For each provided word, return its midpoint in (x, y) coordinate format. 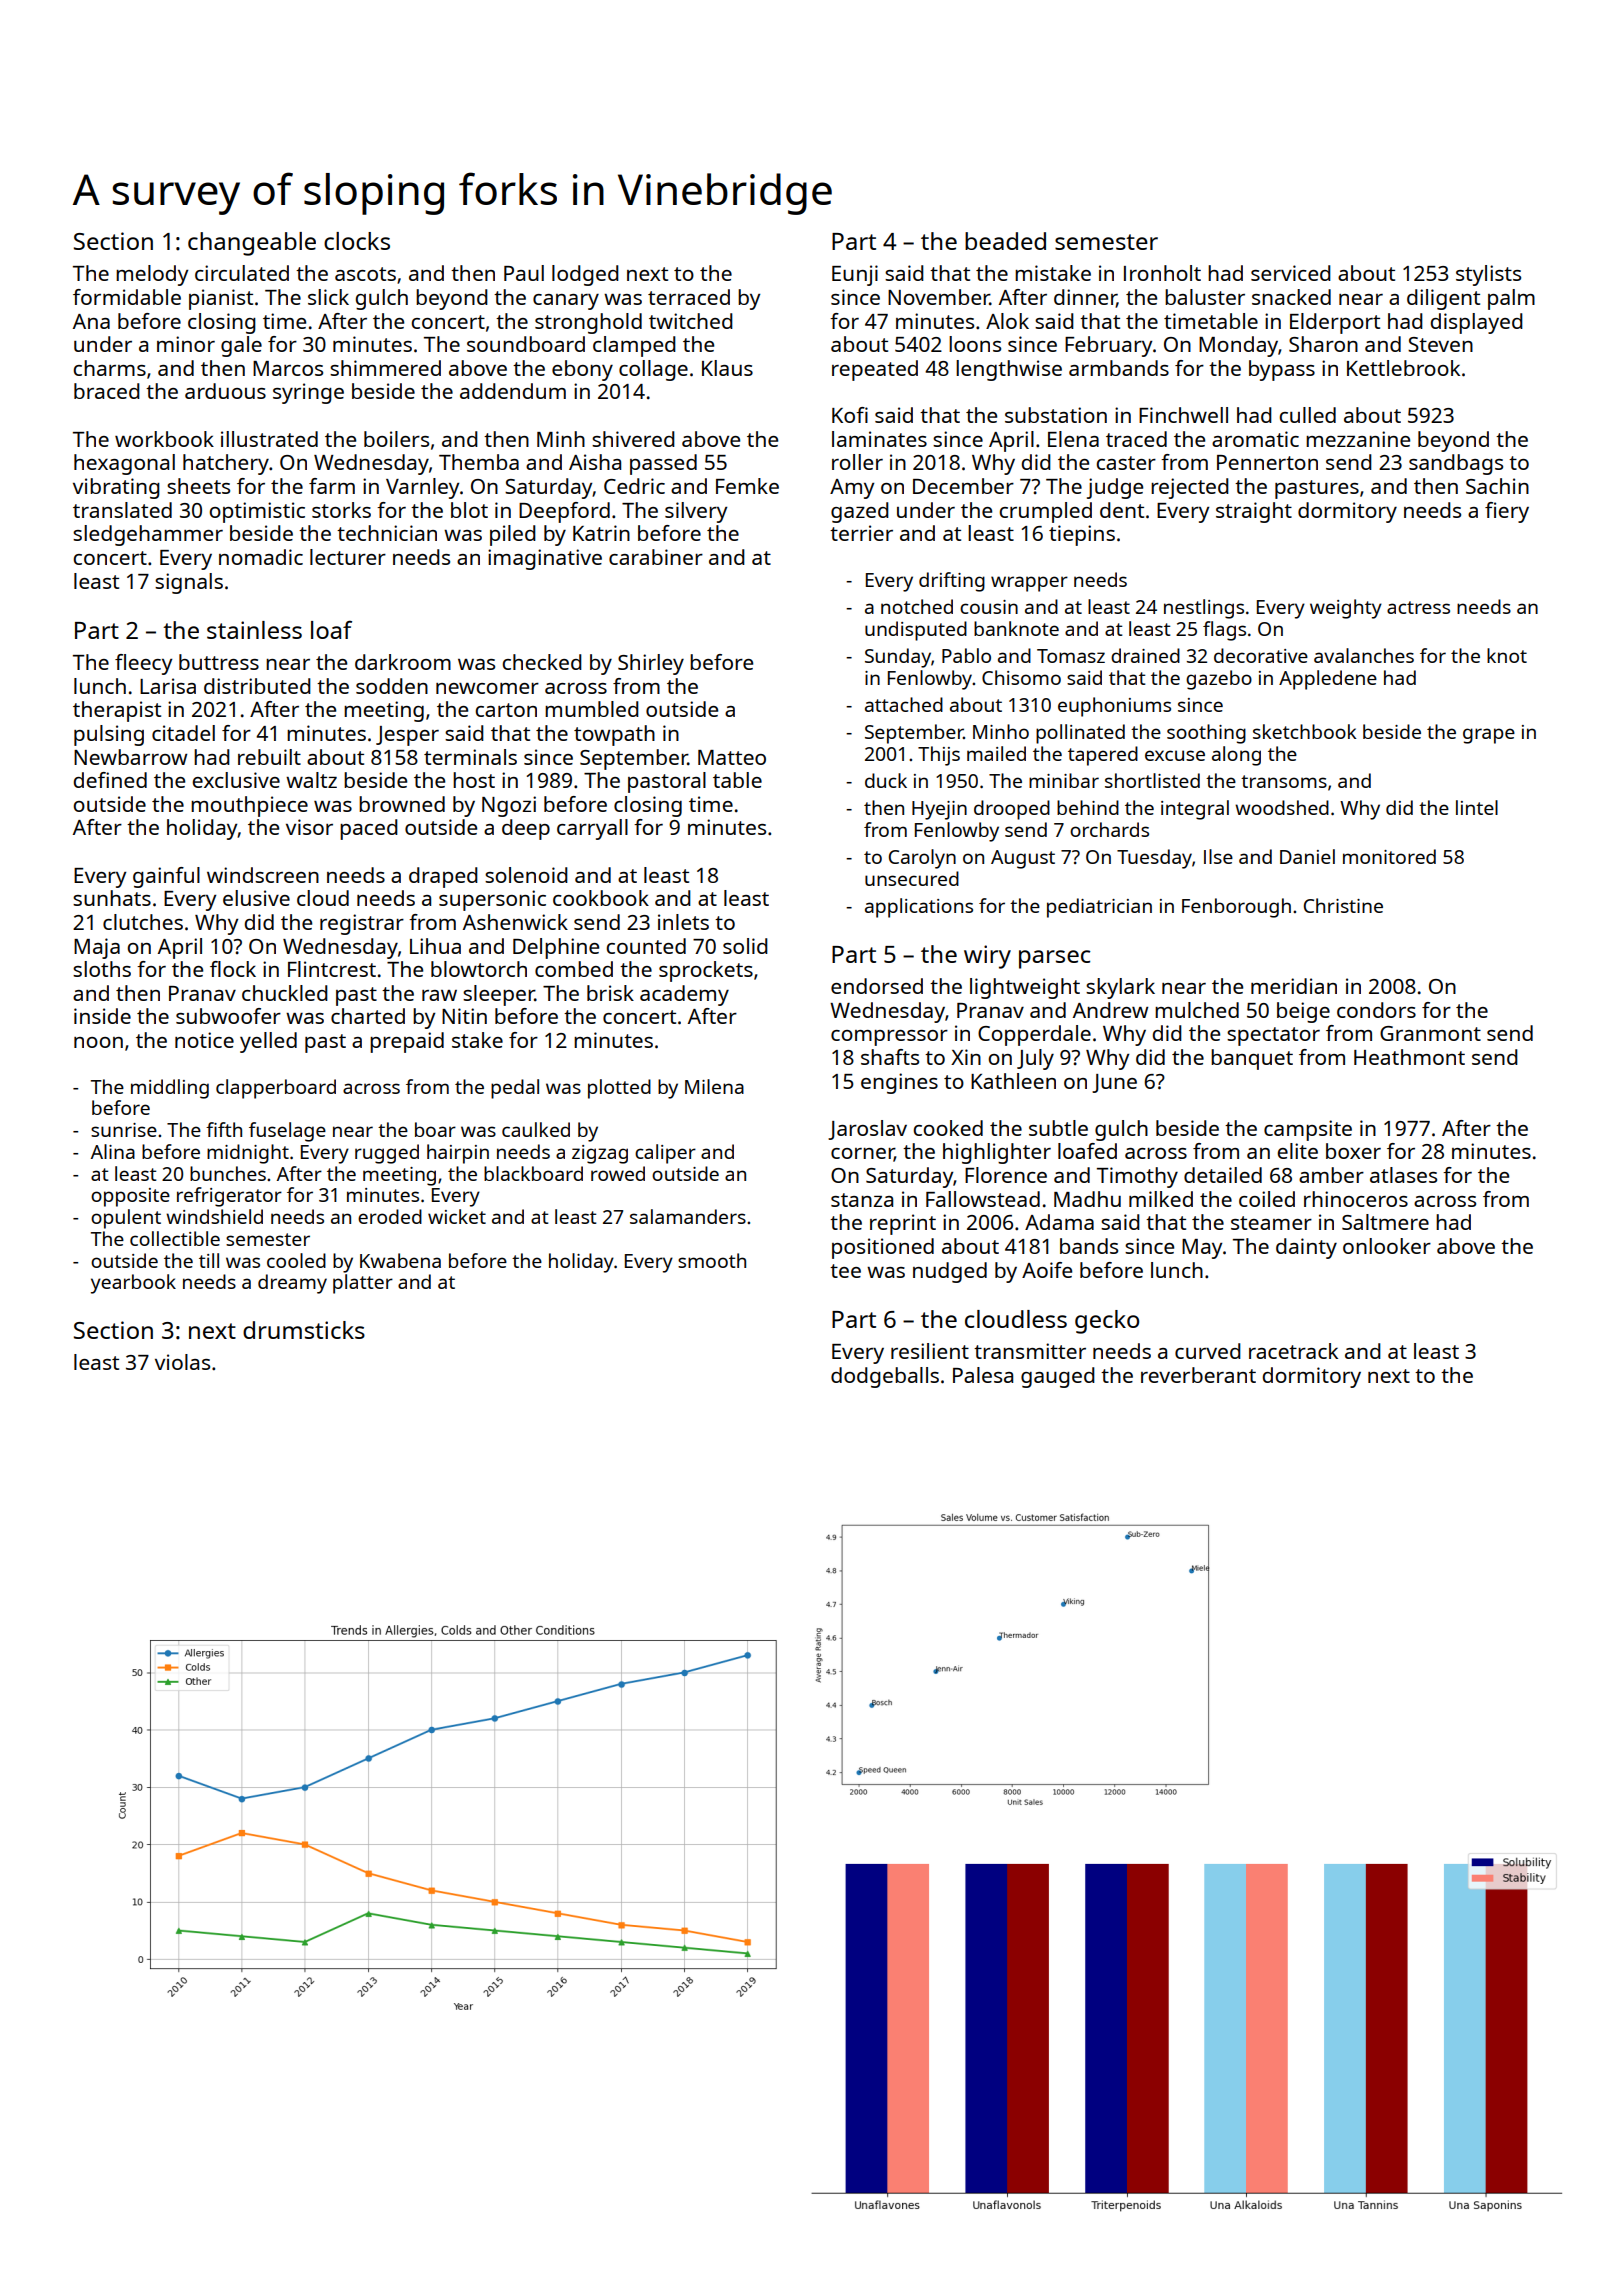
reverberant (1198, 1375)
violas (182, 1362)
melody (152, 275)
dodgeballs (885, 1377)
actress (1418, 607)
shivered (633, 439)
